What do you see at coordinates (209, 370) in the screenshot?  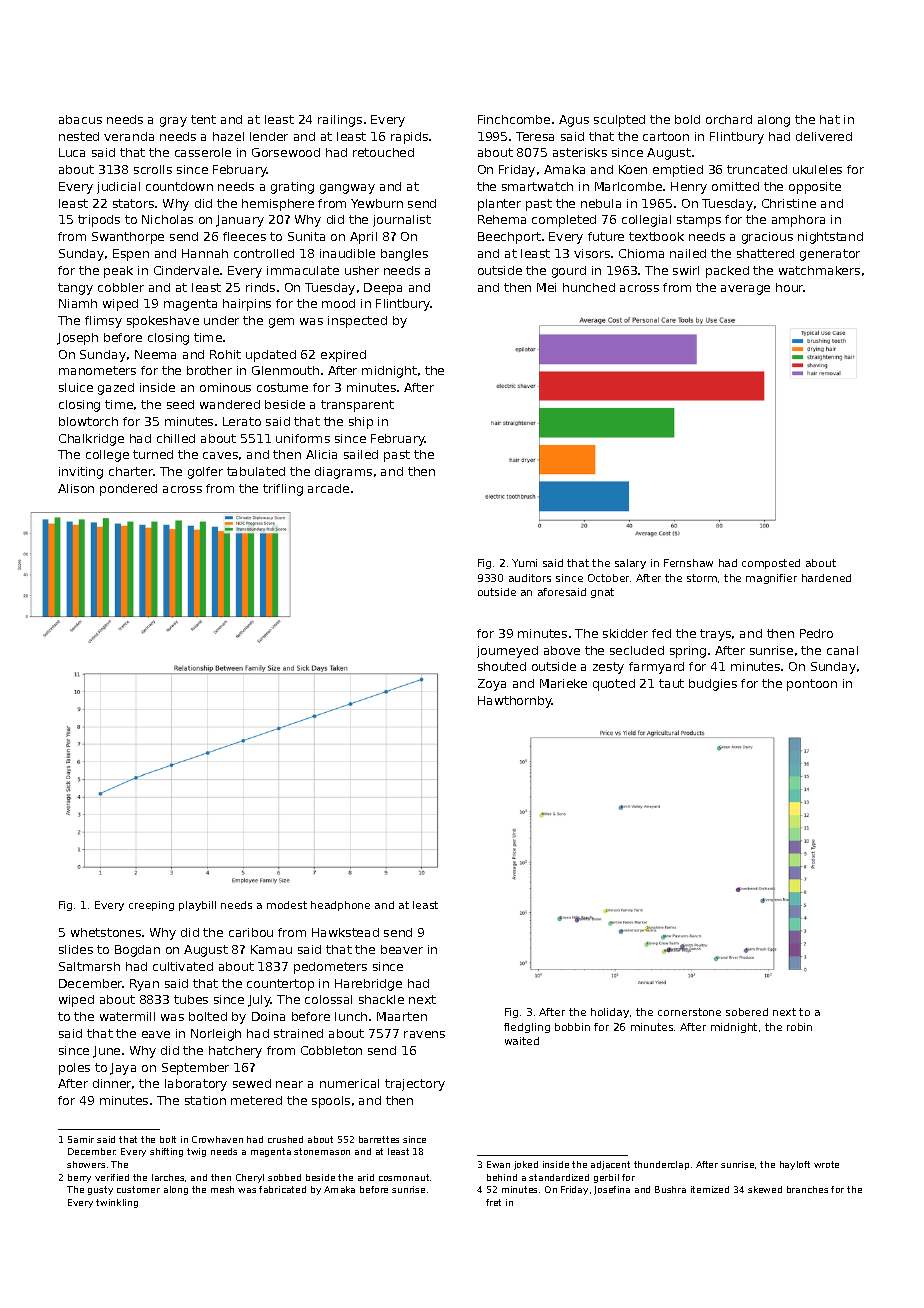 I see `brother` at bounding box center [209, 370].
